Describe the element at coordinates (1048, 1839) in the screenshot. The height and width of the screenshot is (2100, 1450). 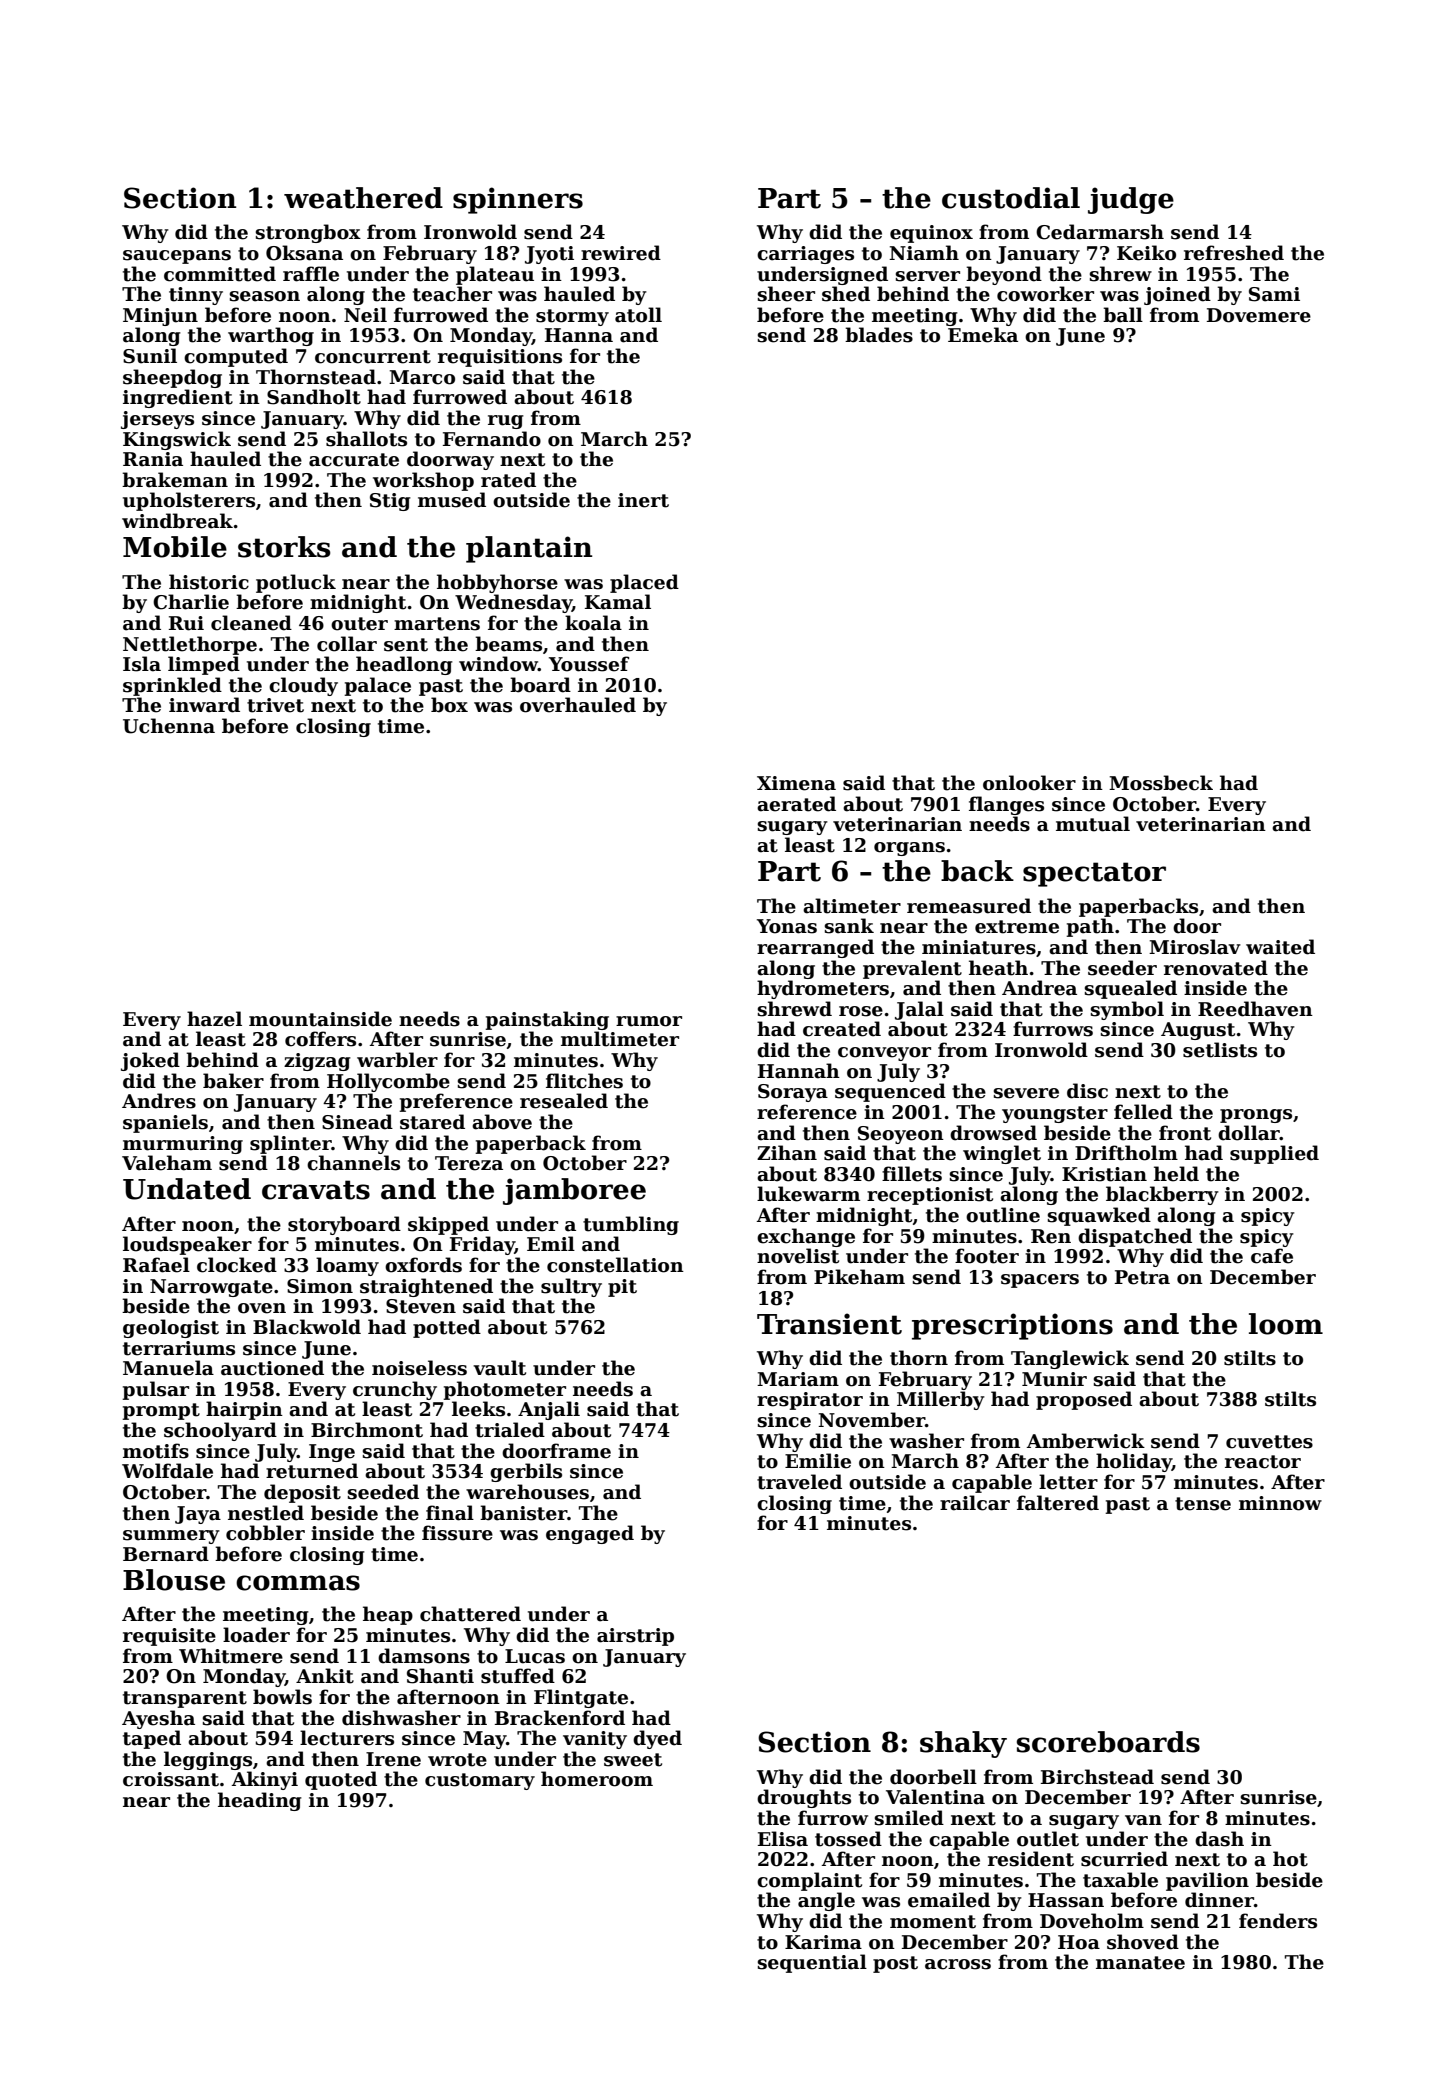
I see `outlet` at that location.
